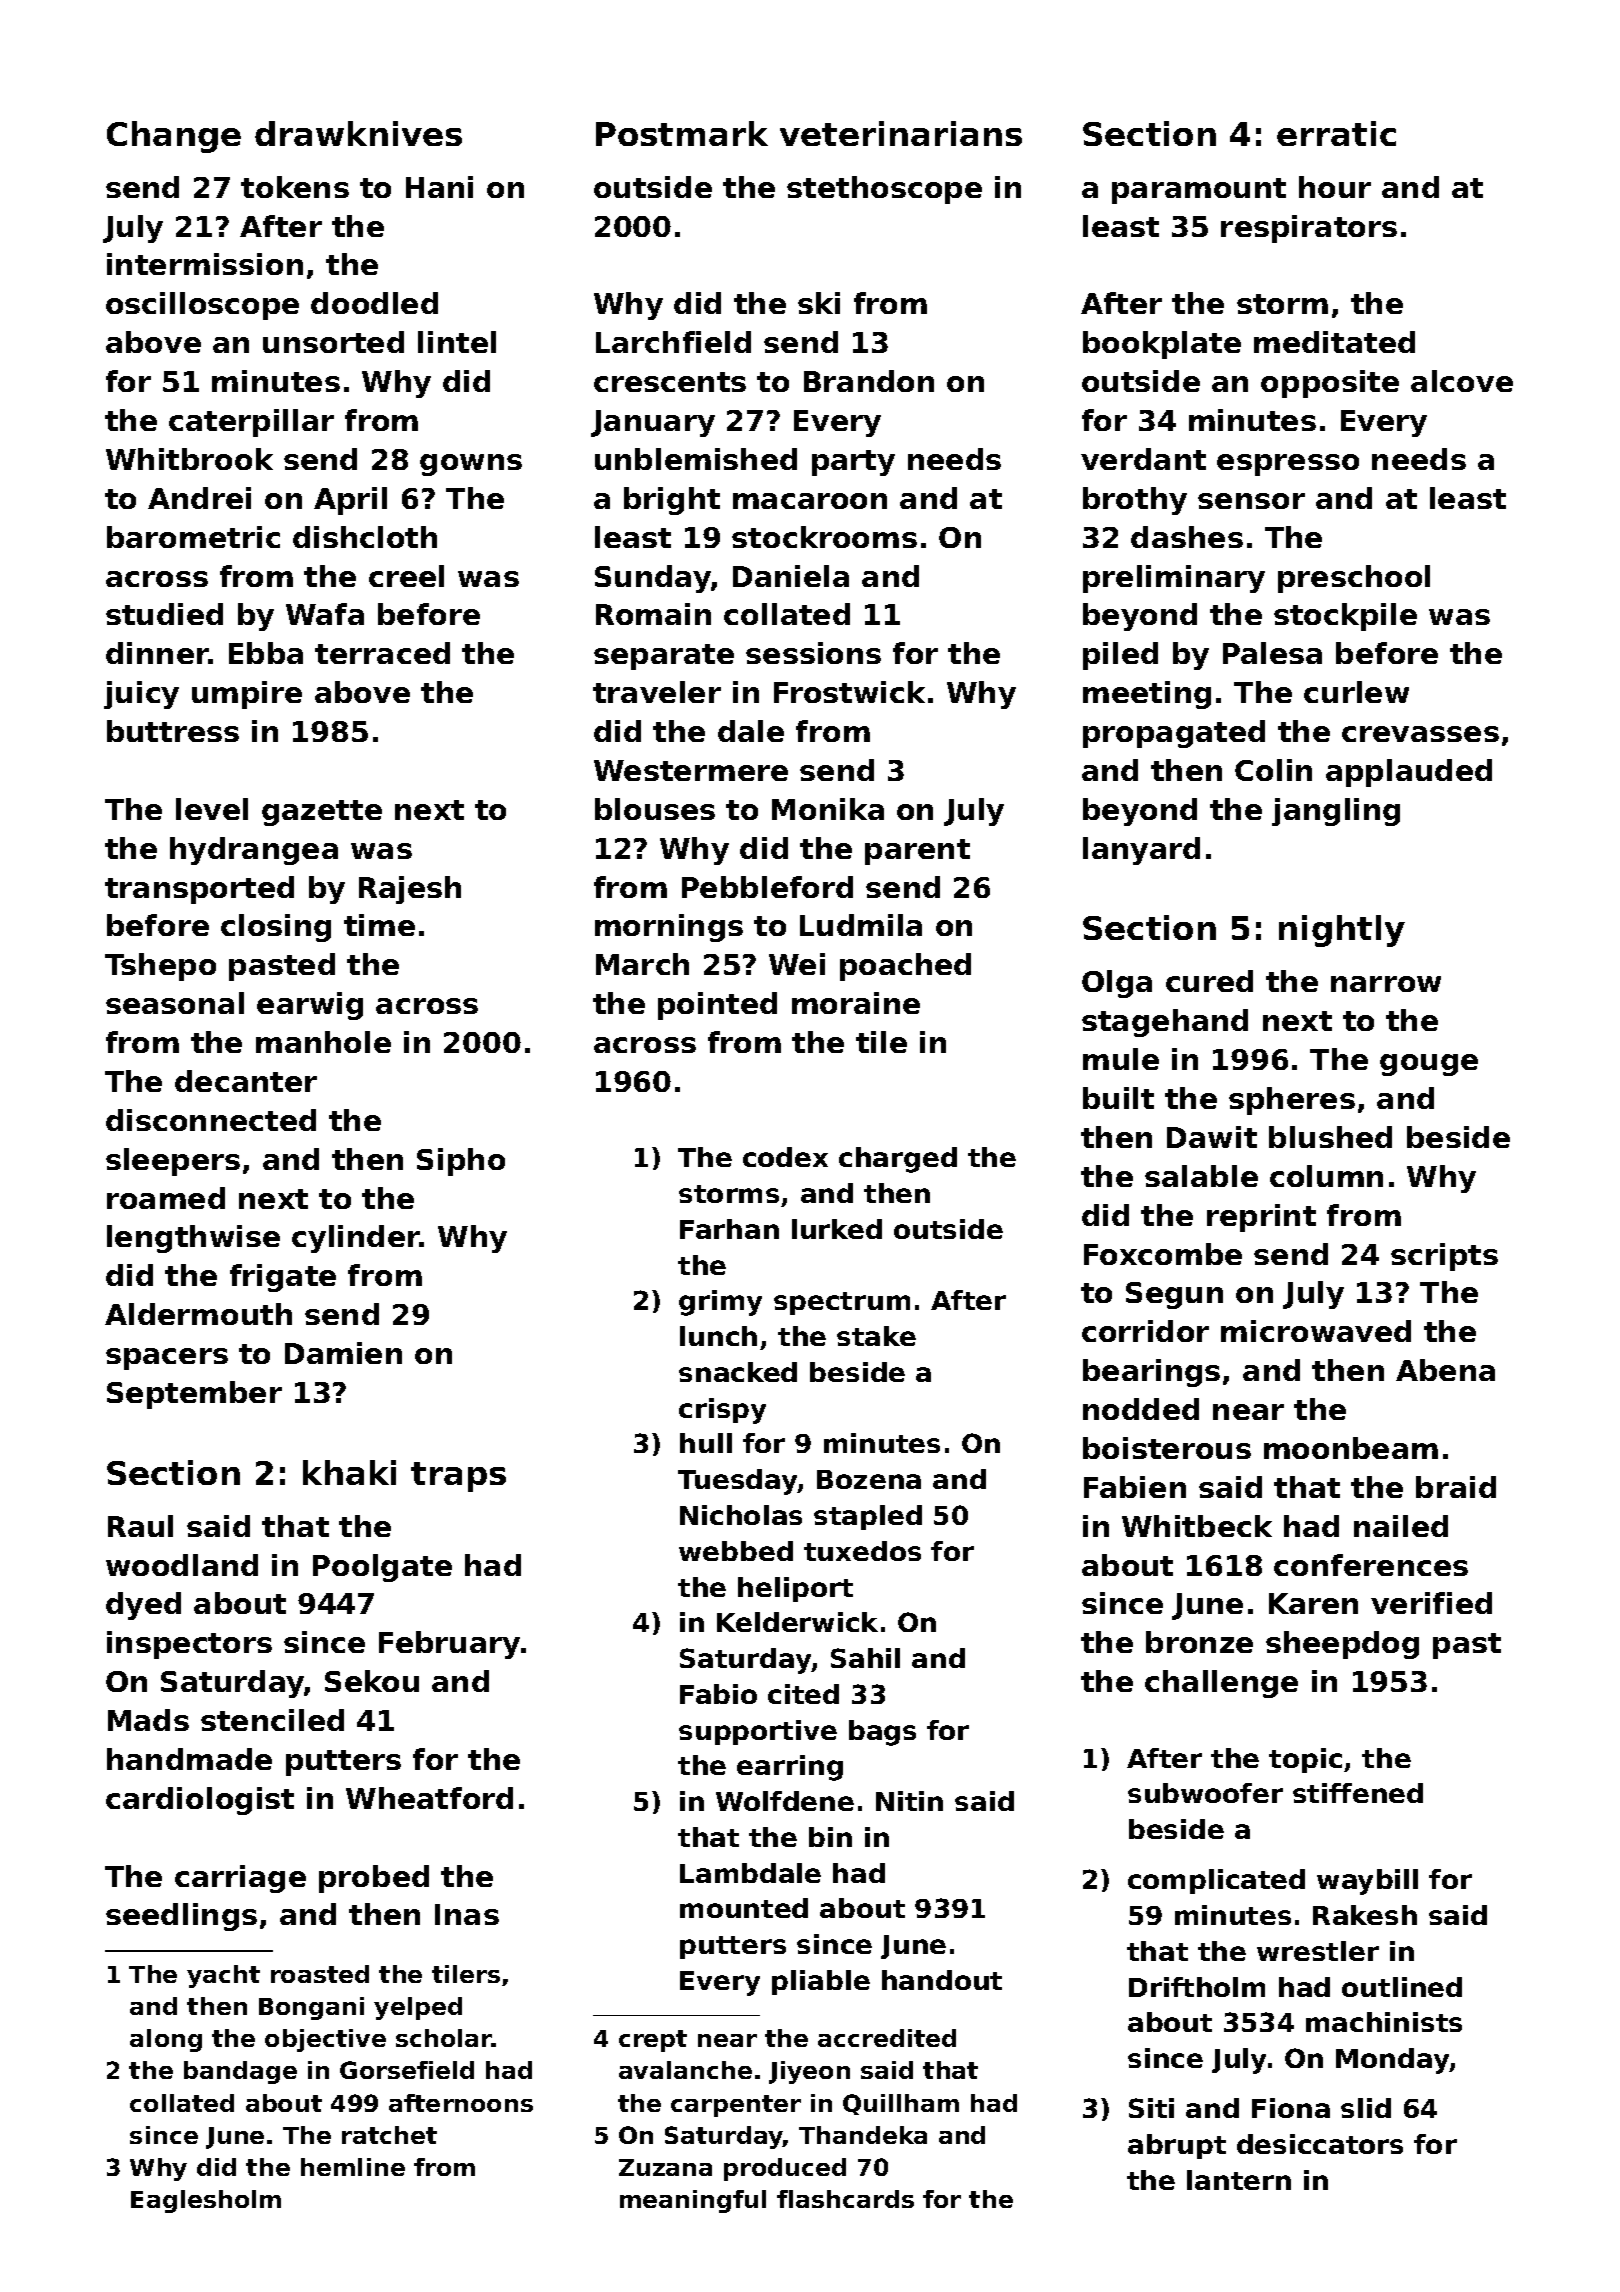 Image resolution: width=1620 pixels, height=2292 pixels. I want to click on khaki, so click(349, 1472).
